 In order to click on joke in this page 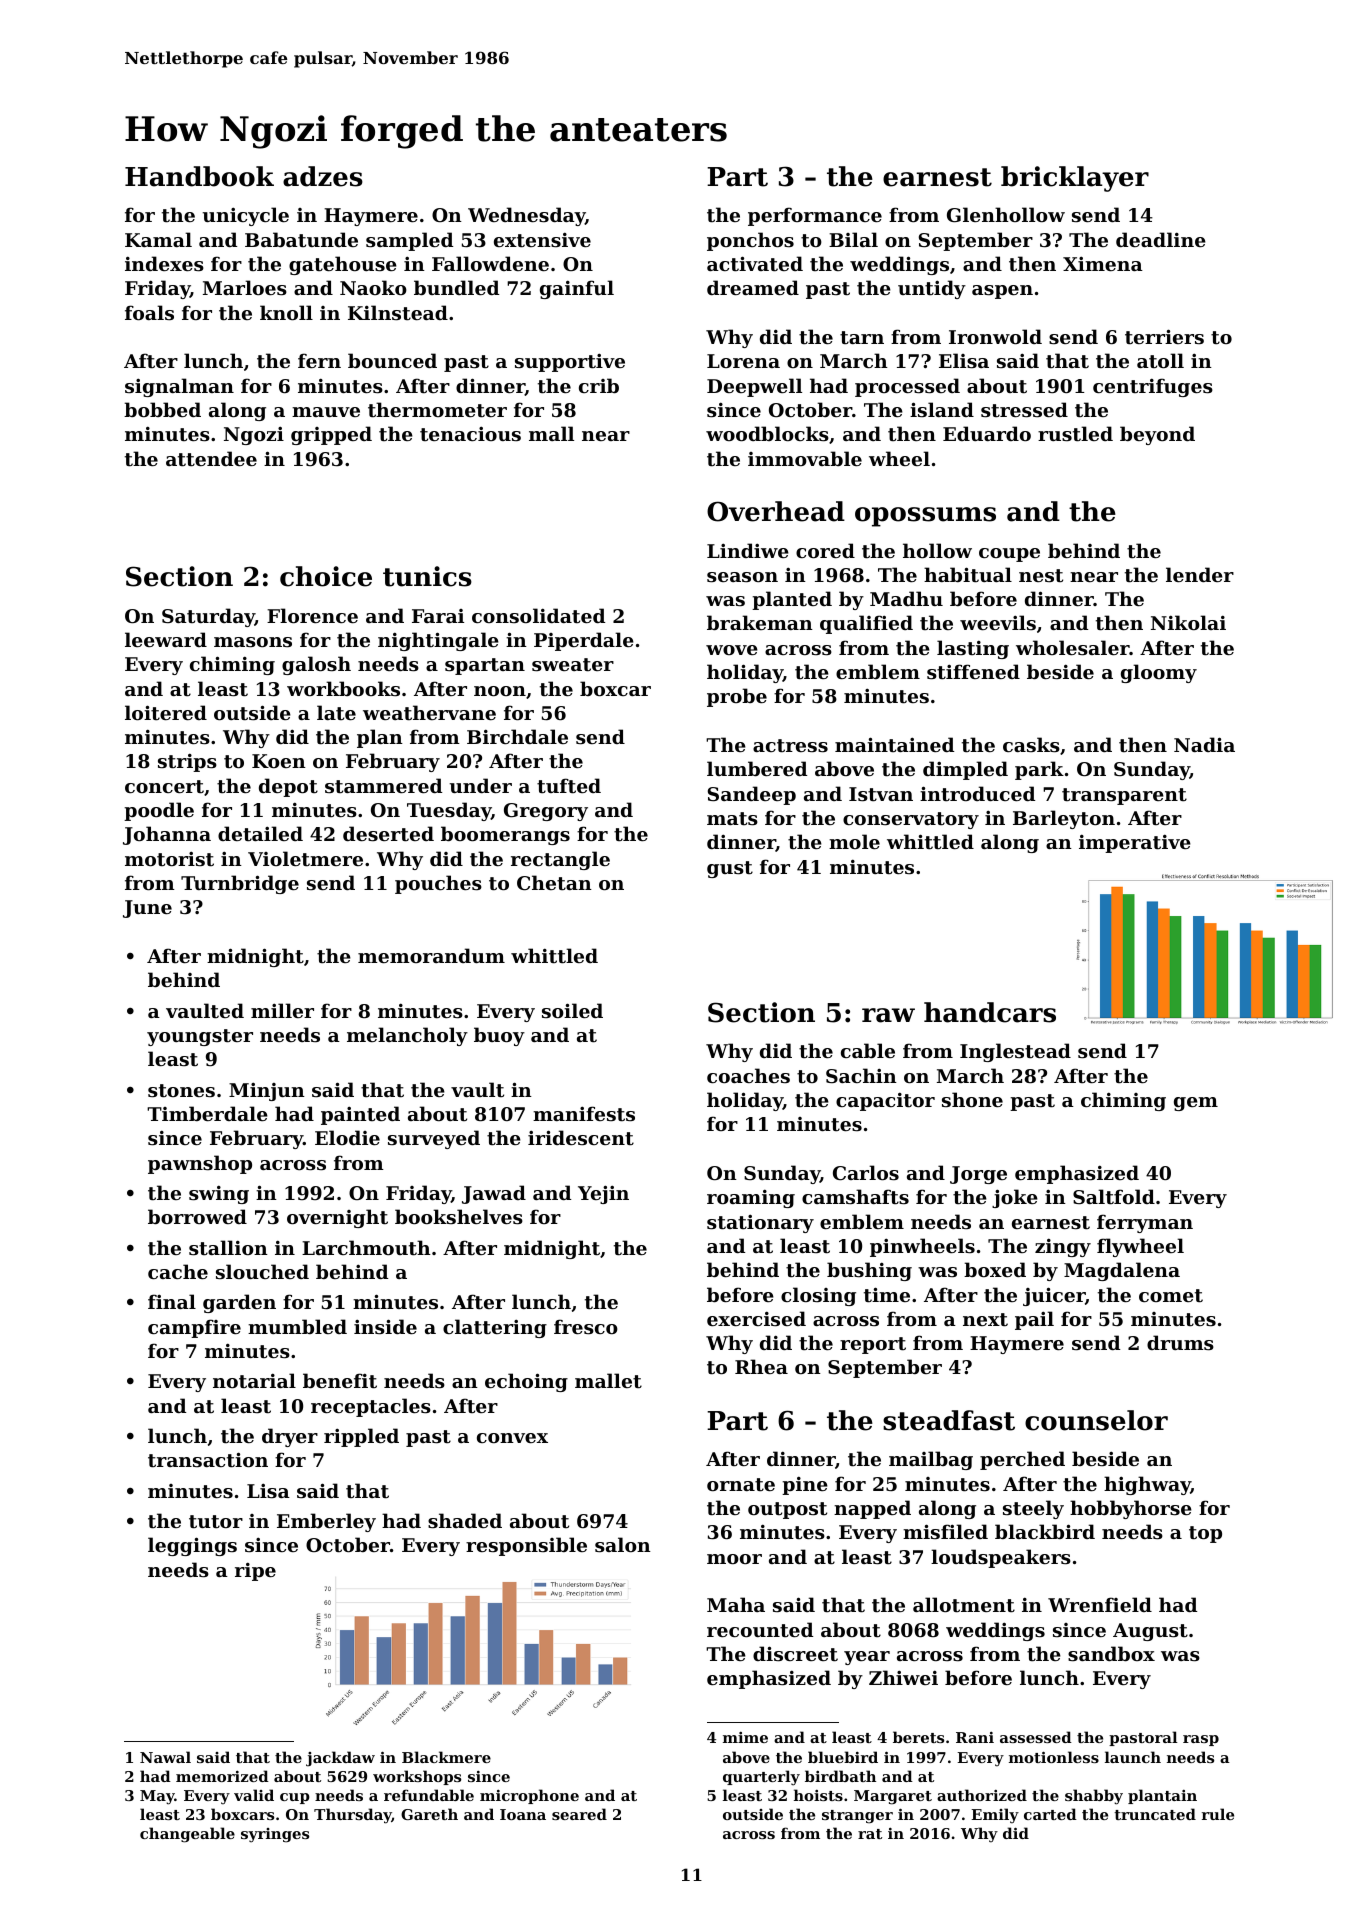, I will do `click(1015, 1198)`.
